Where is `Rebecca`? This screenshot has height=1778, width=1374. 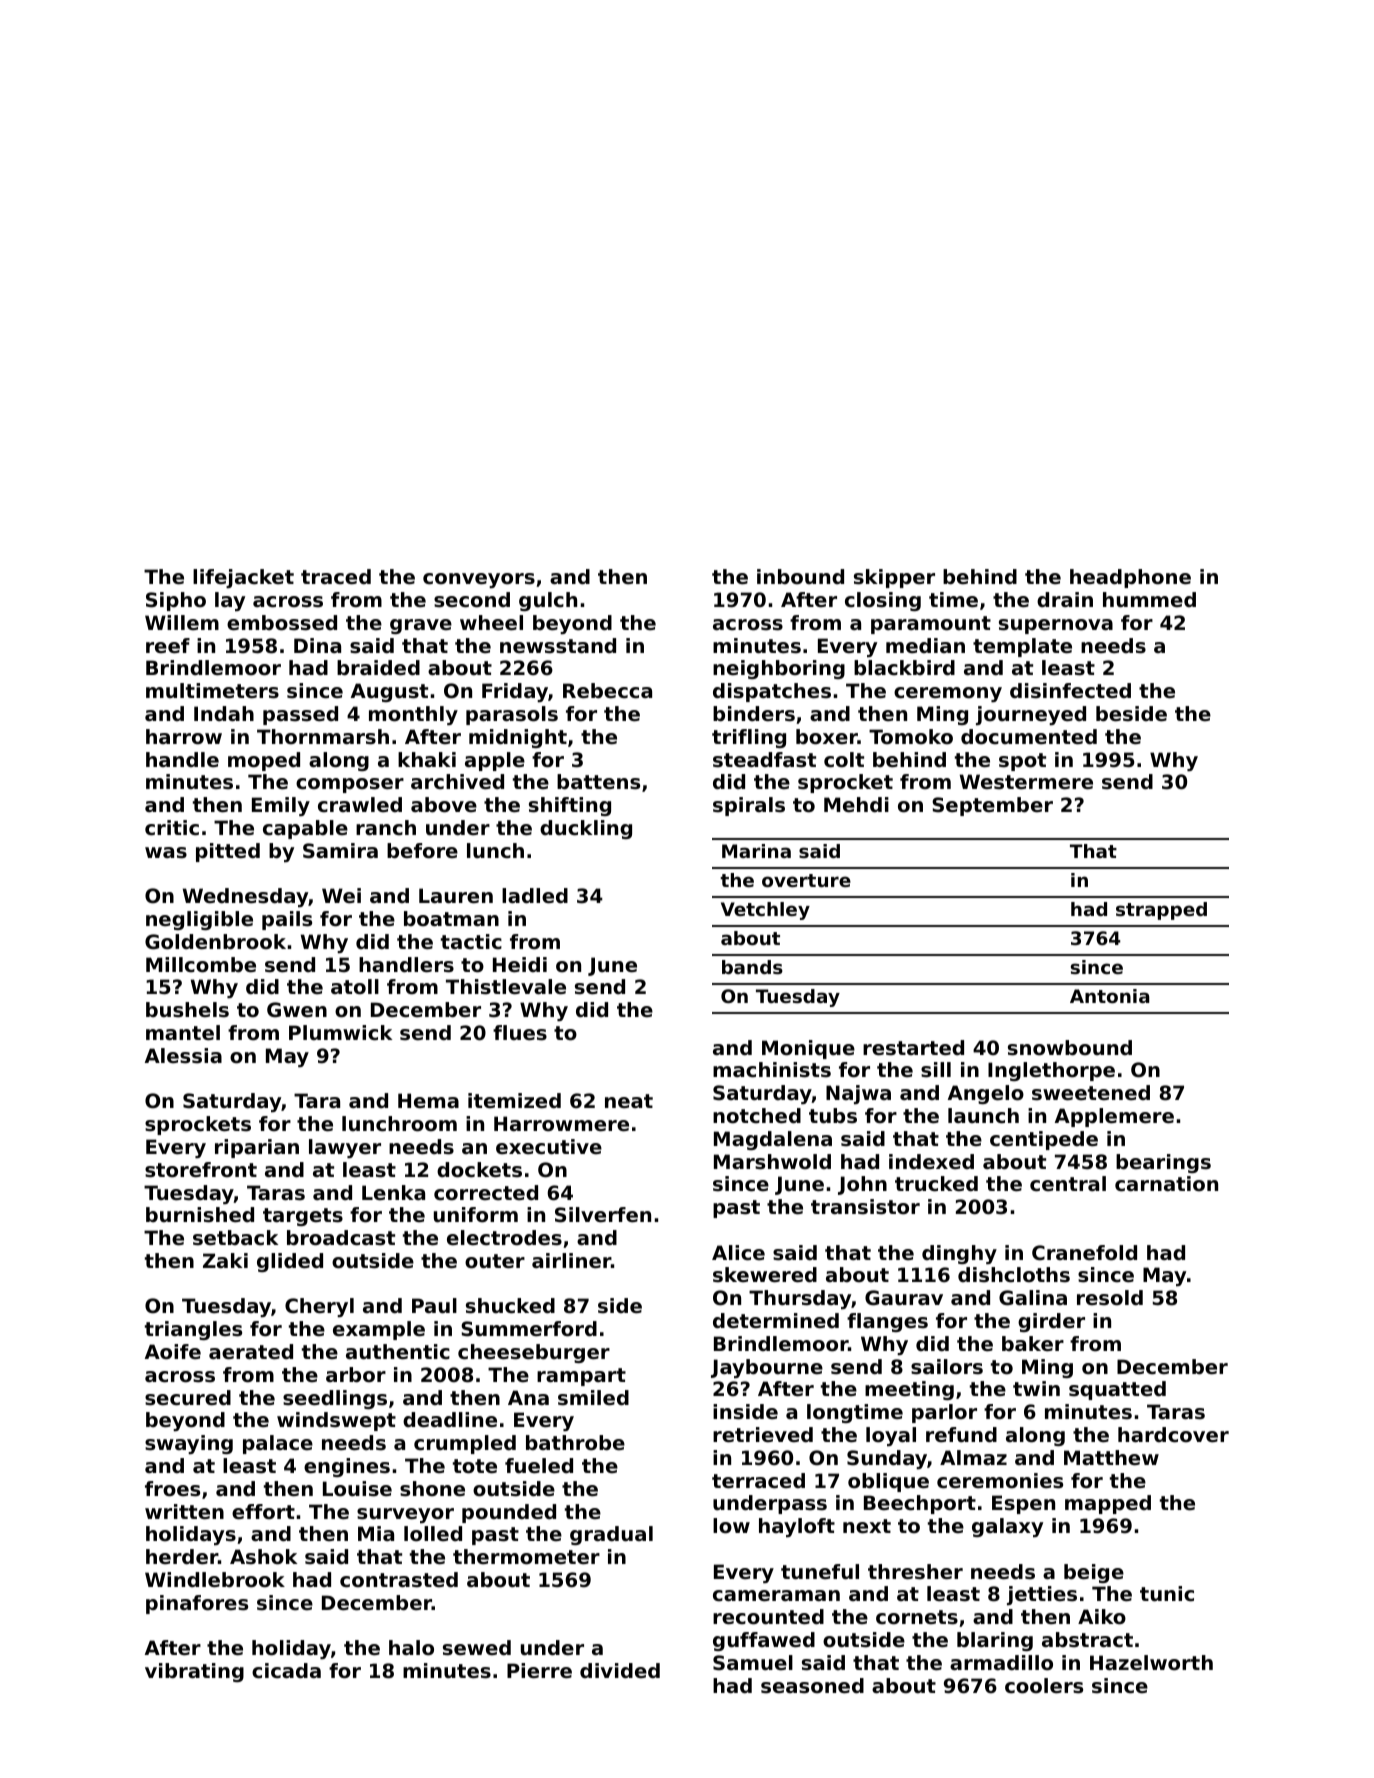 Rebecca is located at coordinates (607, 691).
